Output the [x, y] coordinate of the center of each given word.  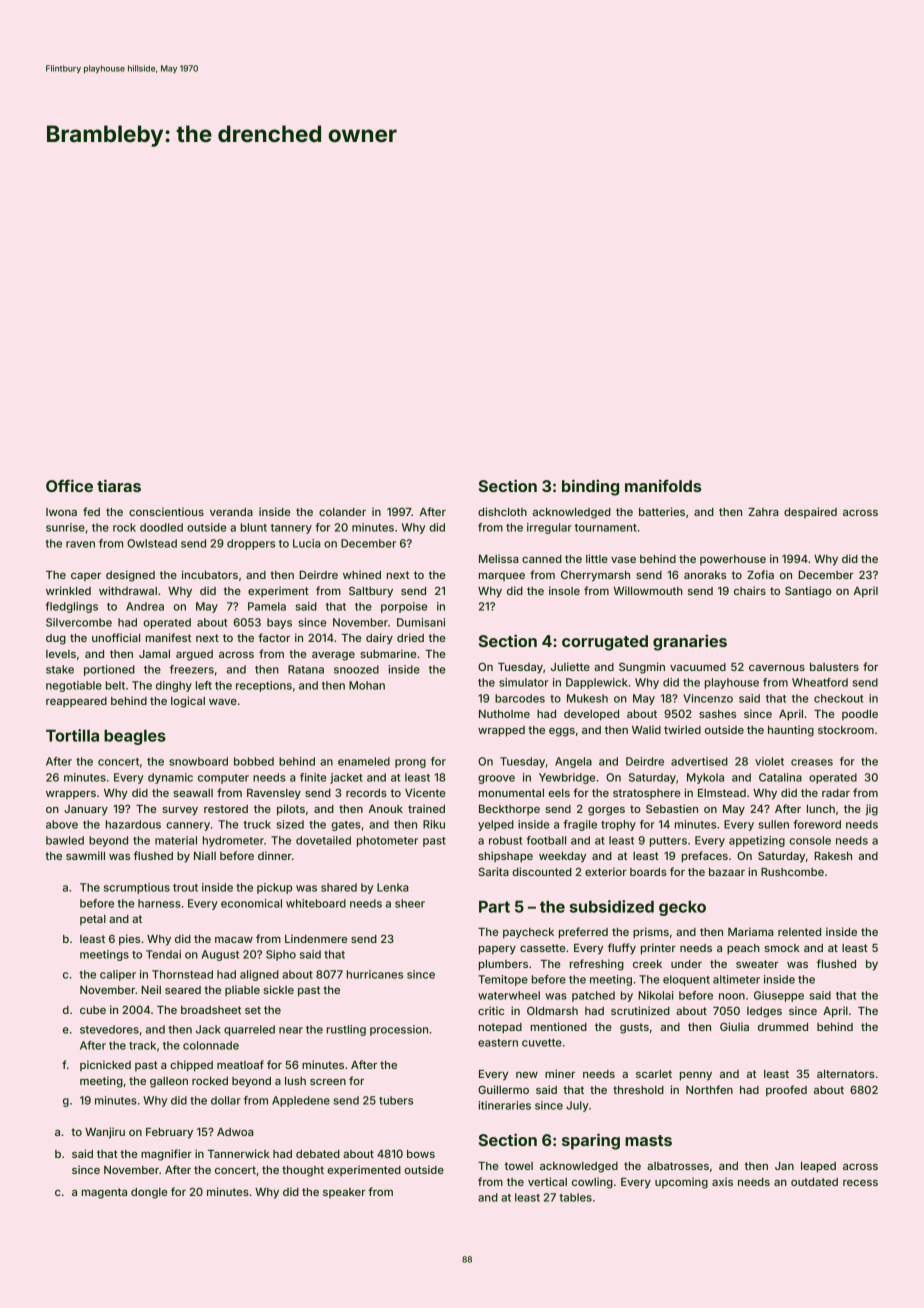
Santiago [808, 592]
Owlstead [152, 543]
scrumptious [137, 888]
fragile [580, 825]
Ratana [306, 669]
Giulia [734, 1026]
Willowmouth [648, 590]
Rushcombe [792, 872]
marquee [502, 577]
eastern [498, 1043]
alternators [846, 1074]
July [577, 1106]
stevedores [109, 1029]
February [169, 1133]
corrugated [605, 643]
